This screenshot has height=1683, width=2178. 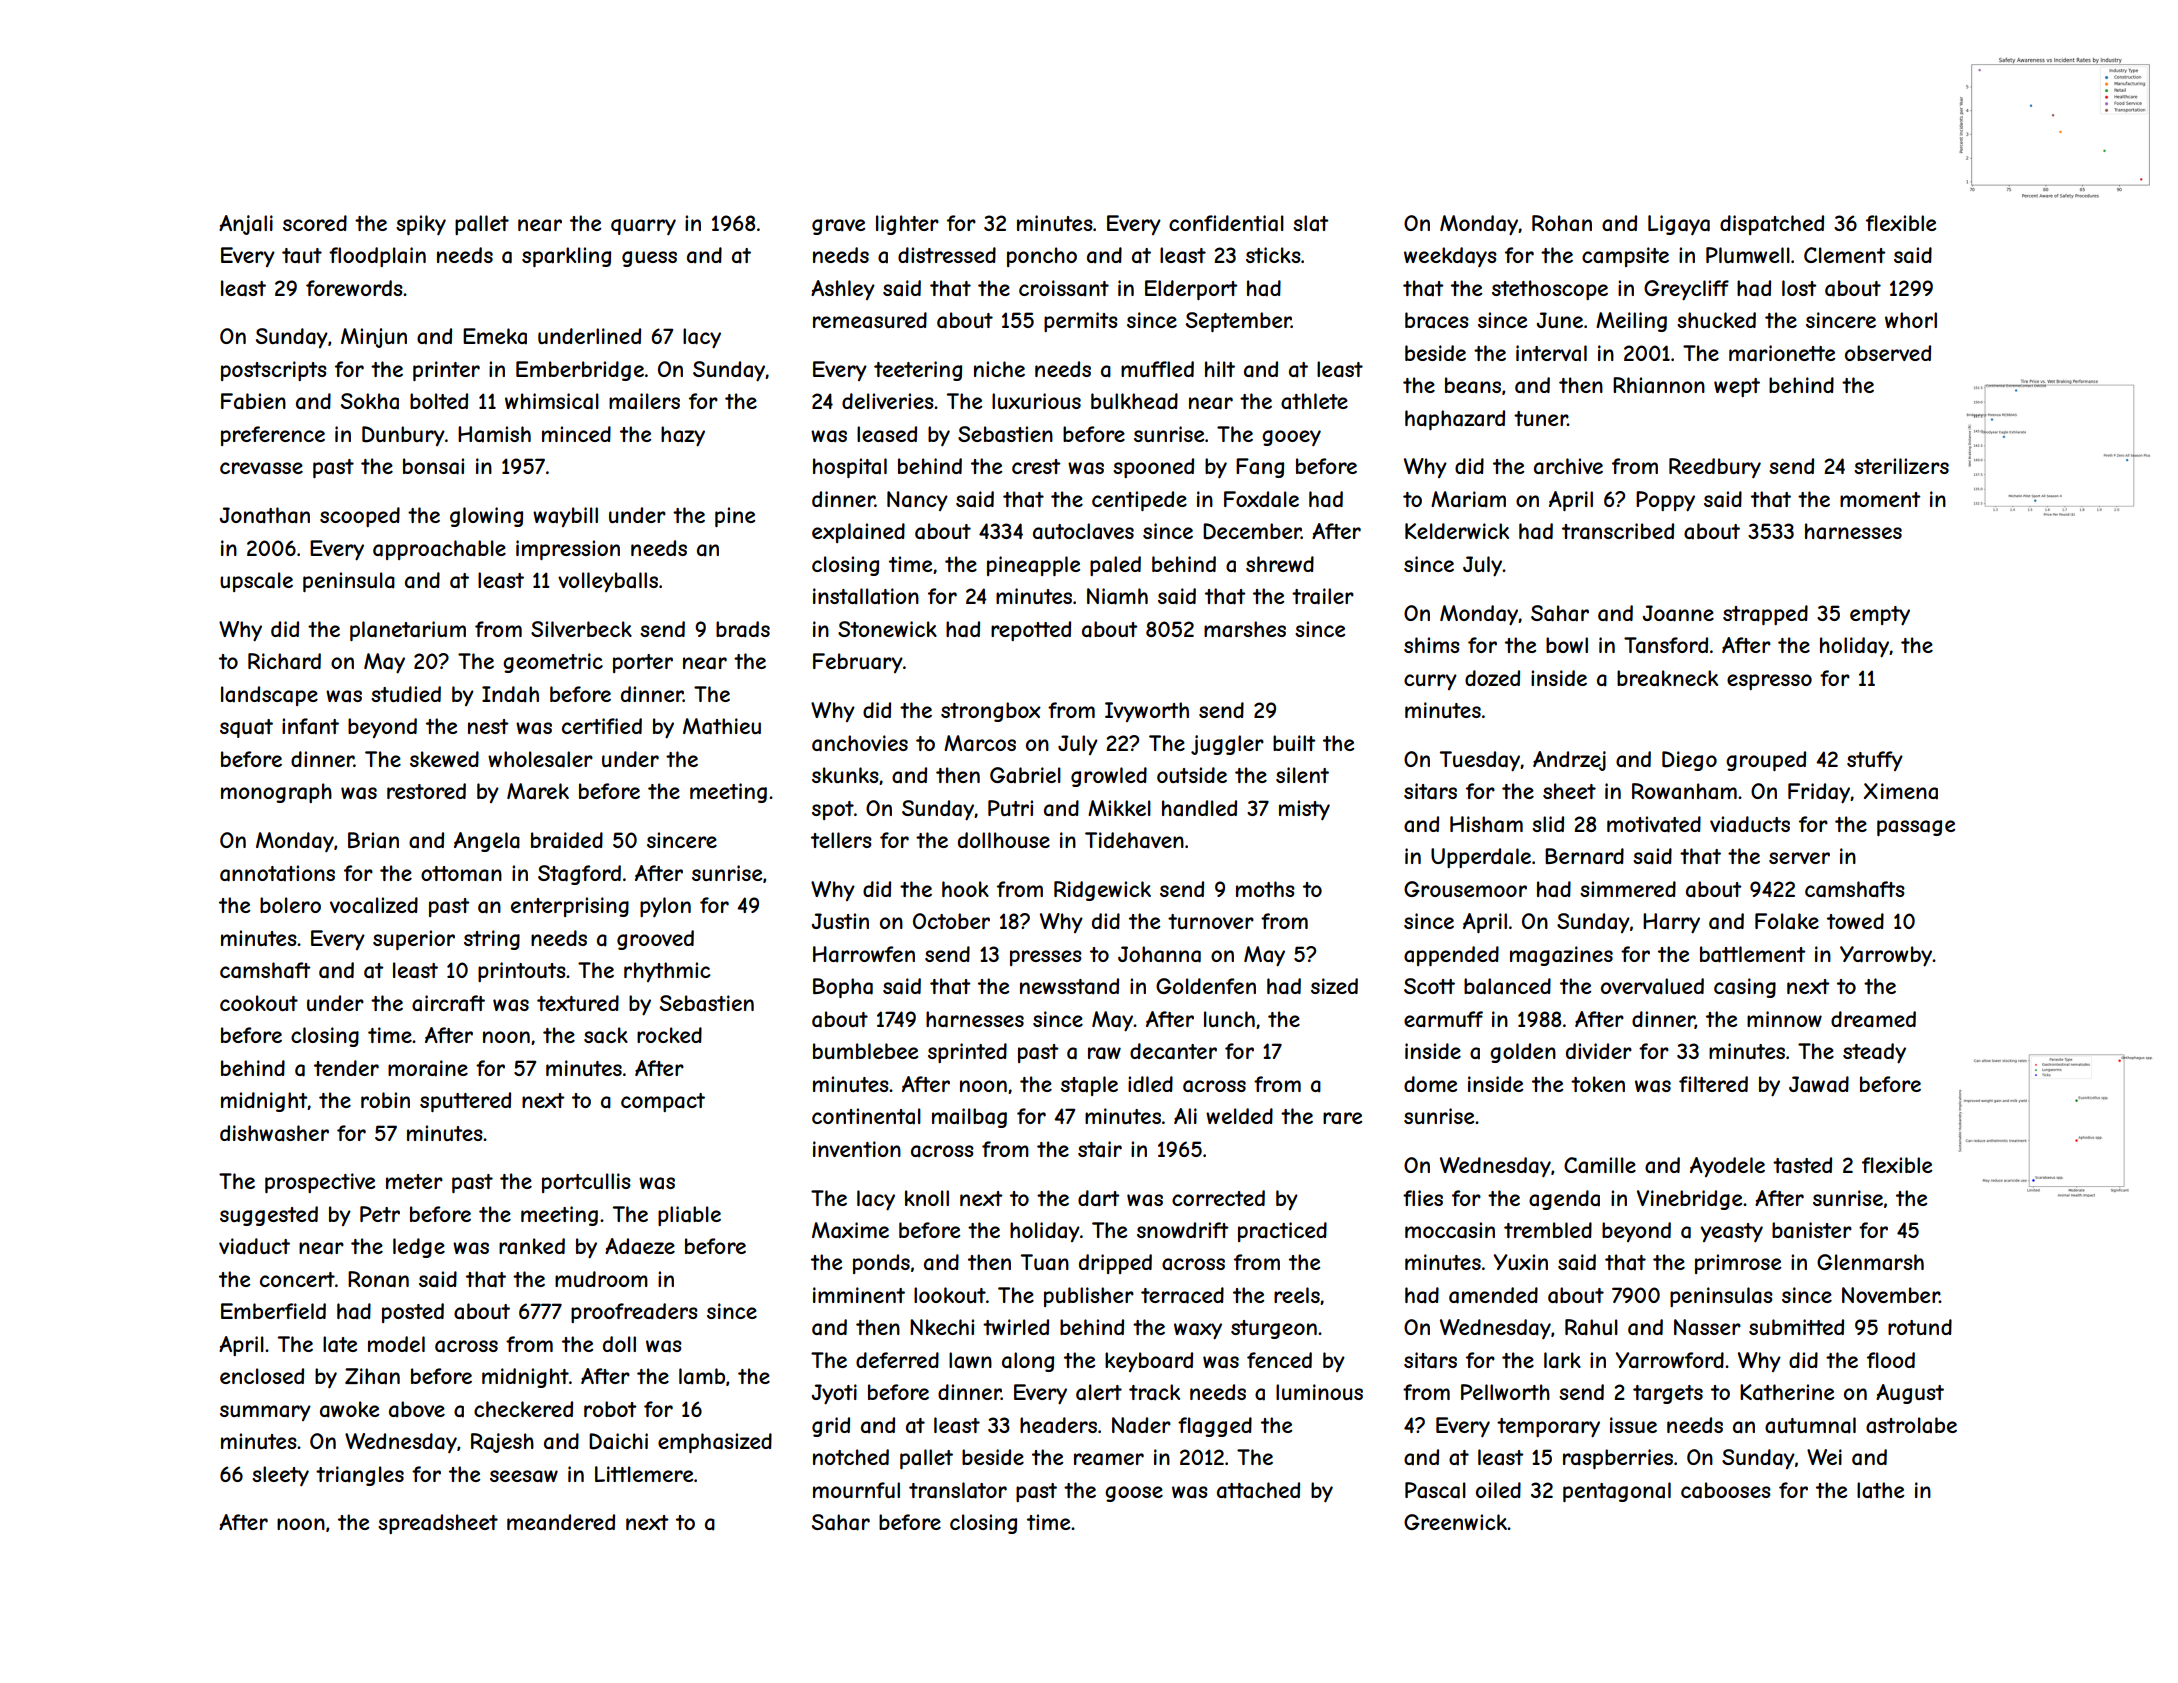 What do you see at coordinates (1855, 921) in the screenshot?
I see `towed` at bounding box center [1855, 921].
